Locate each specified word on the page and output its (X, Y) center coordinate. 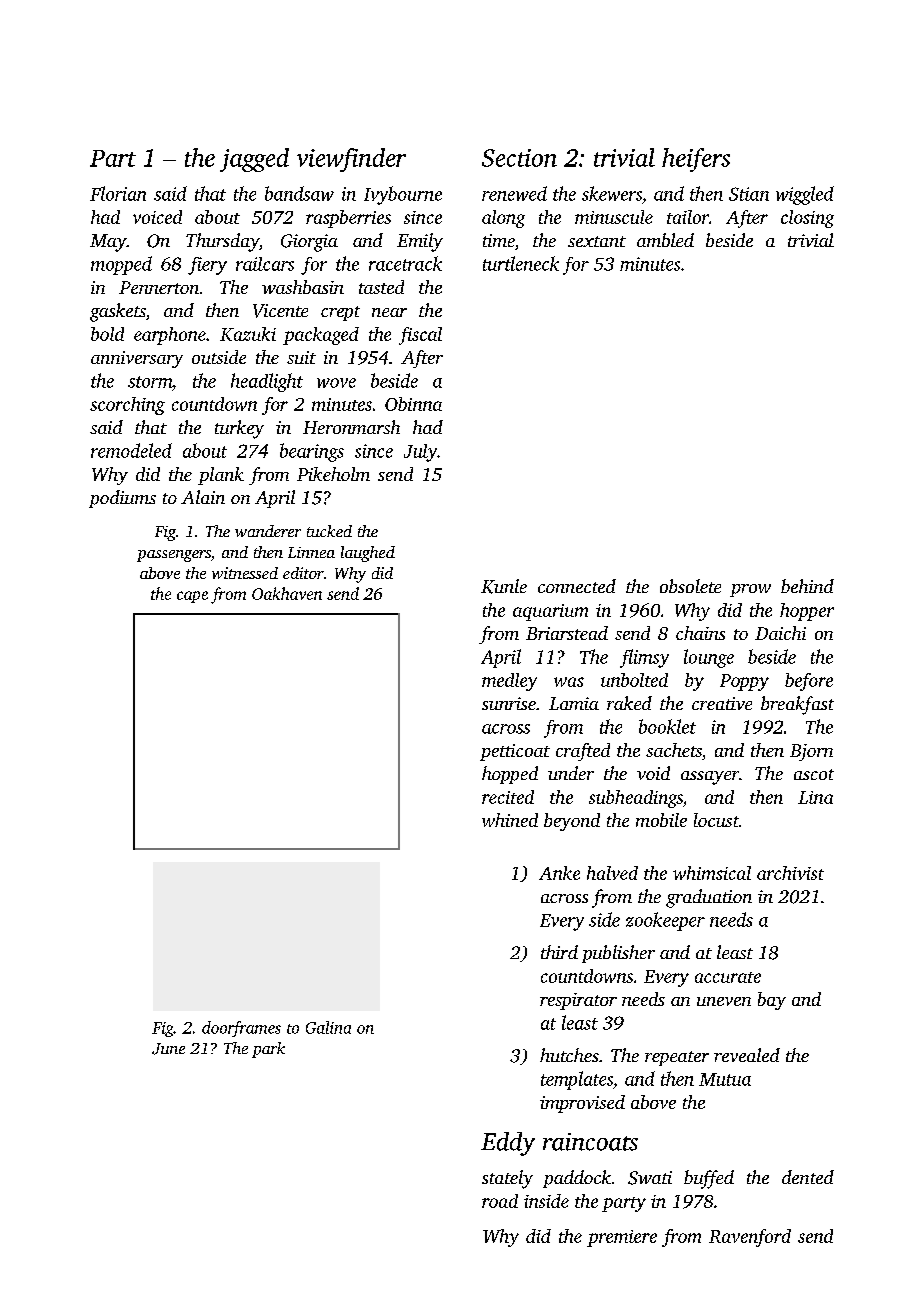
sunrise (509, 703)
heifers (696, 160)
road (500, 1201)
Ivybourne (403, 195)
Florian (118, 193)
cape (192, 597)
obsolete (690, 586)
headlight (267, 382)
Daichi (780, 633)
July (421, 453)
